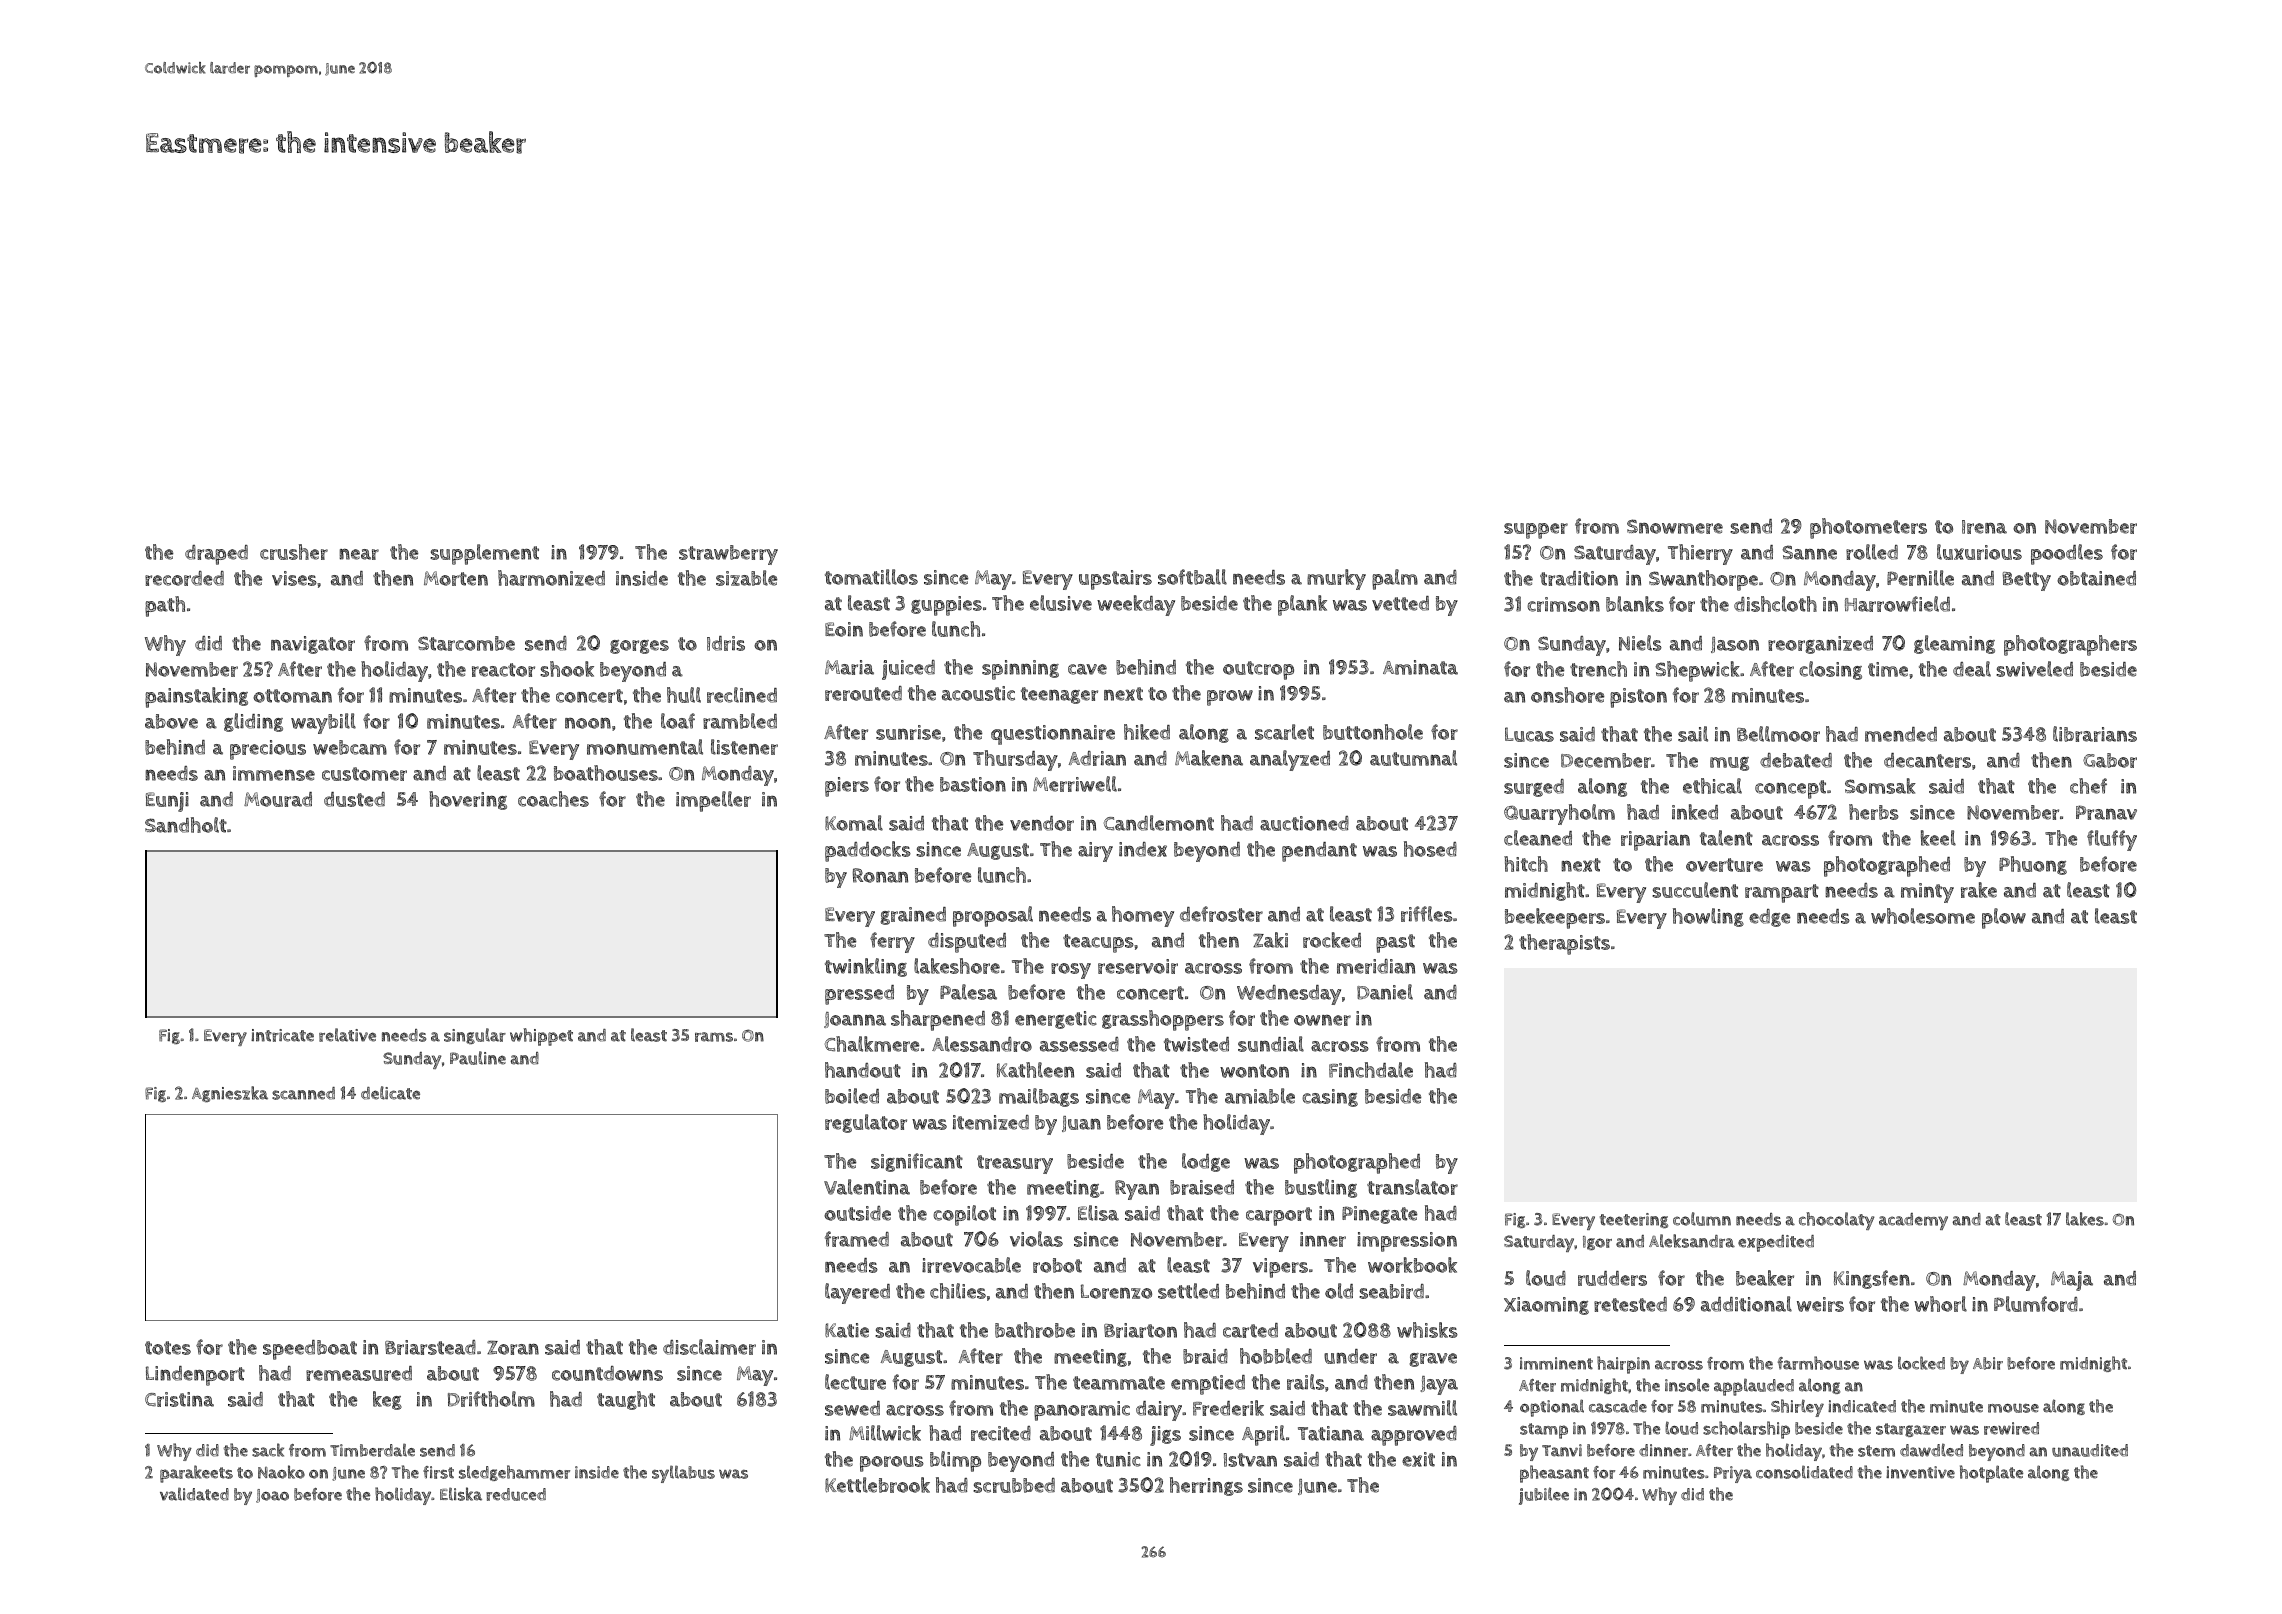 The image size is (2282, 1614). Describe the element at coordinates (1897, 604) in the image. I see `Harrowfield` at that location.
